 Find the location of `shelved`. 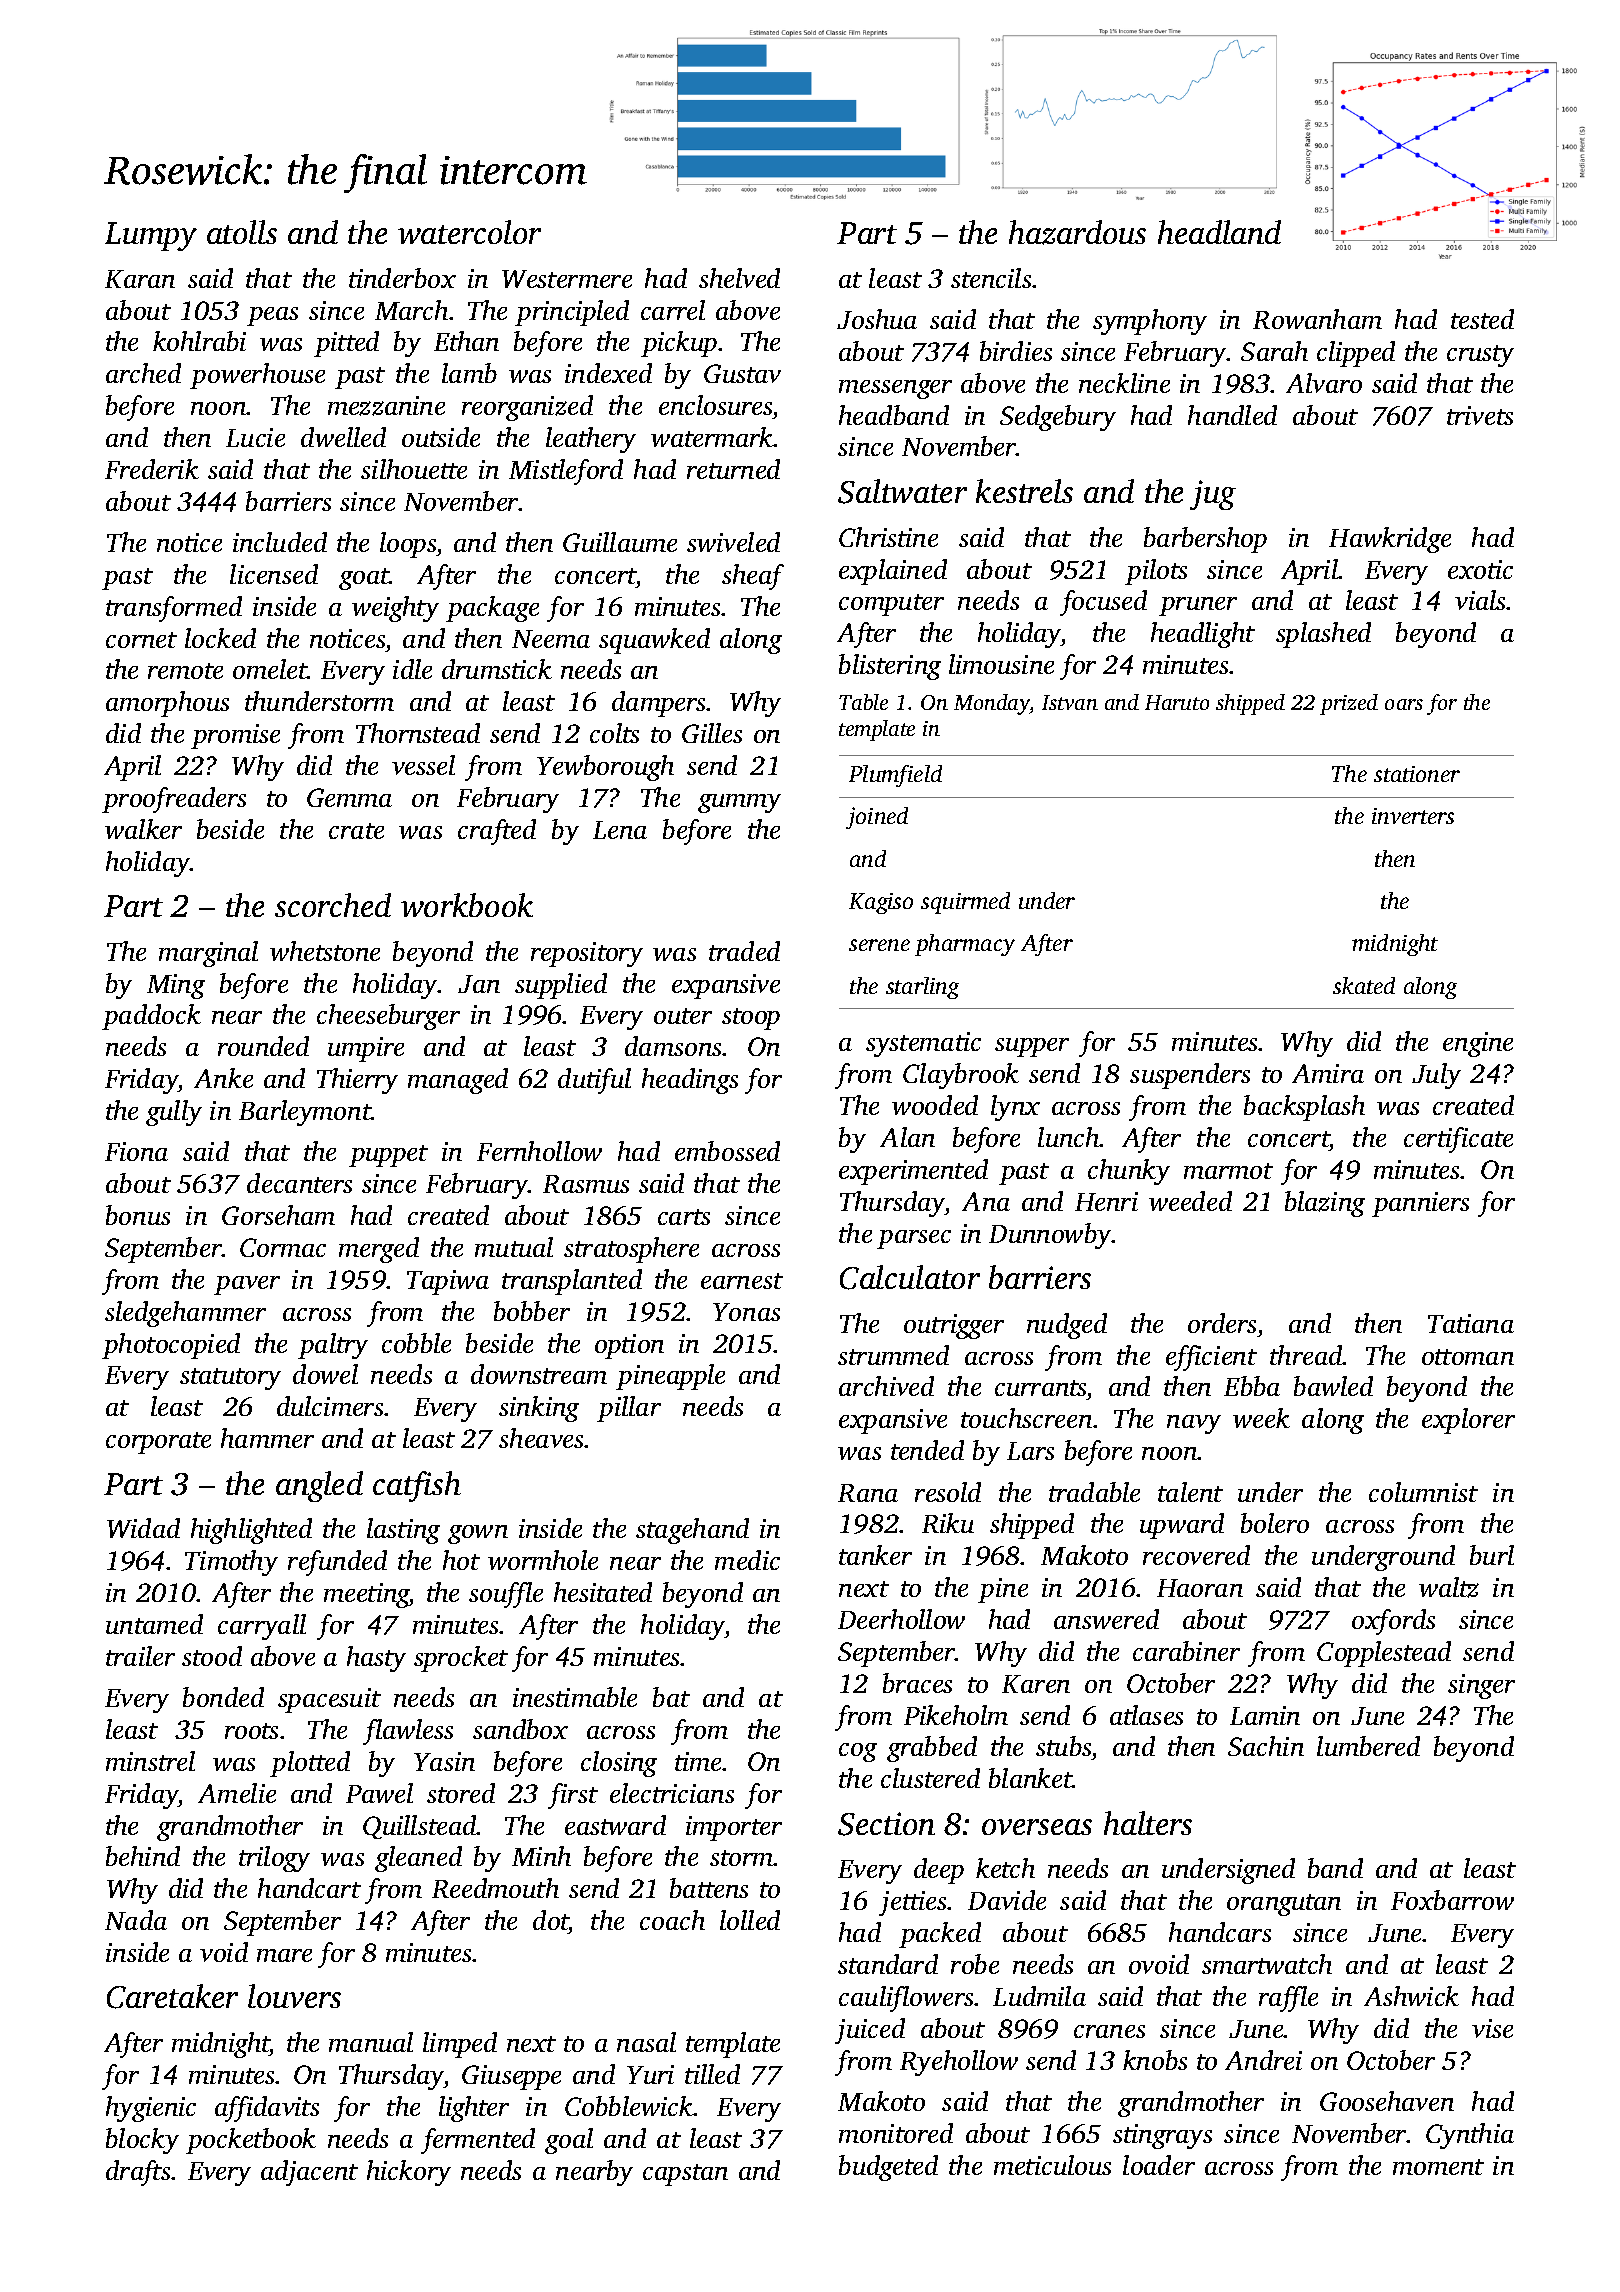

shelved is located at coordinates (739, 278).
